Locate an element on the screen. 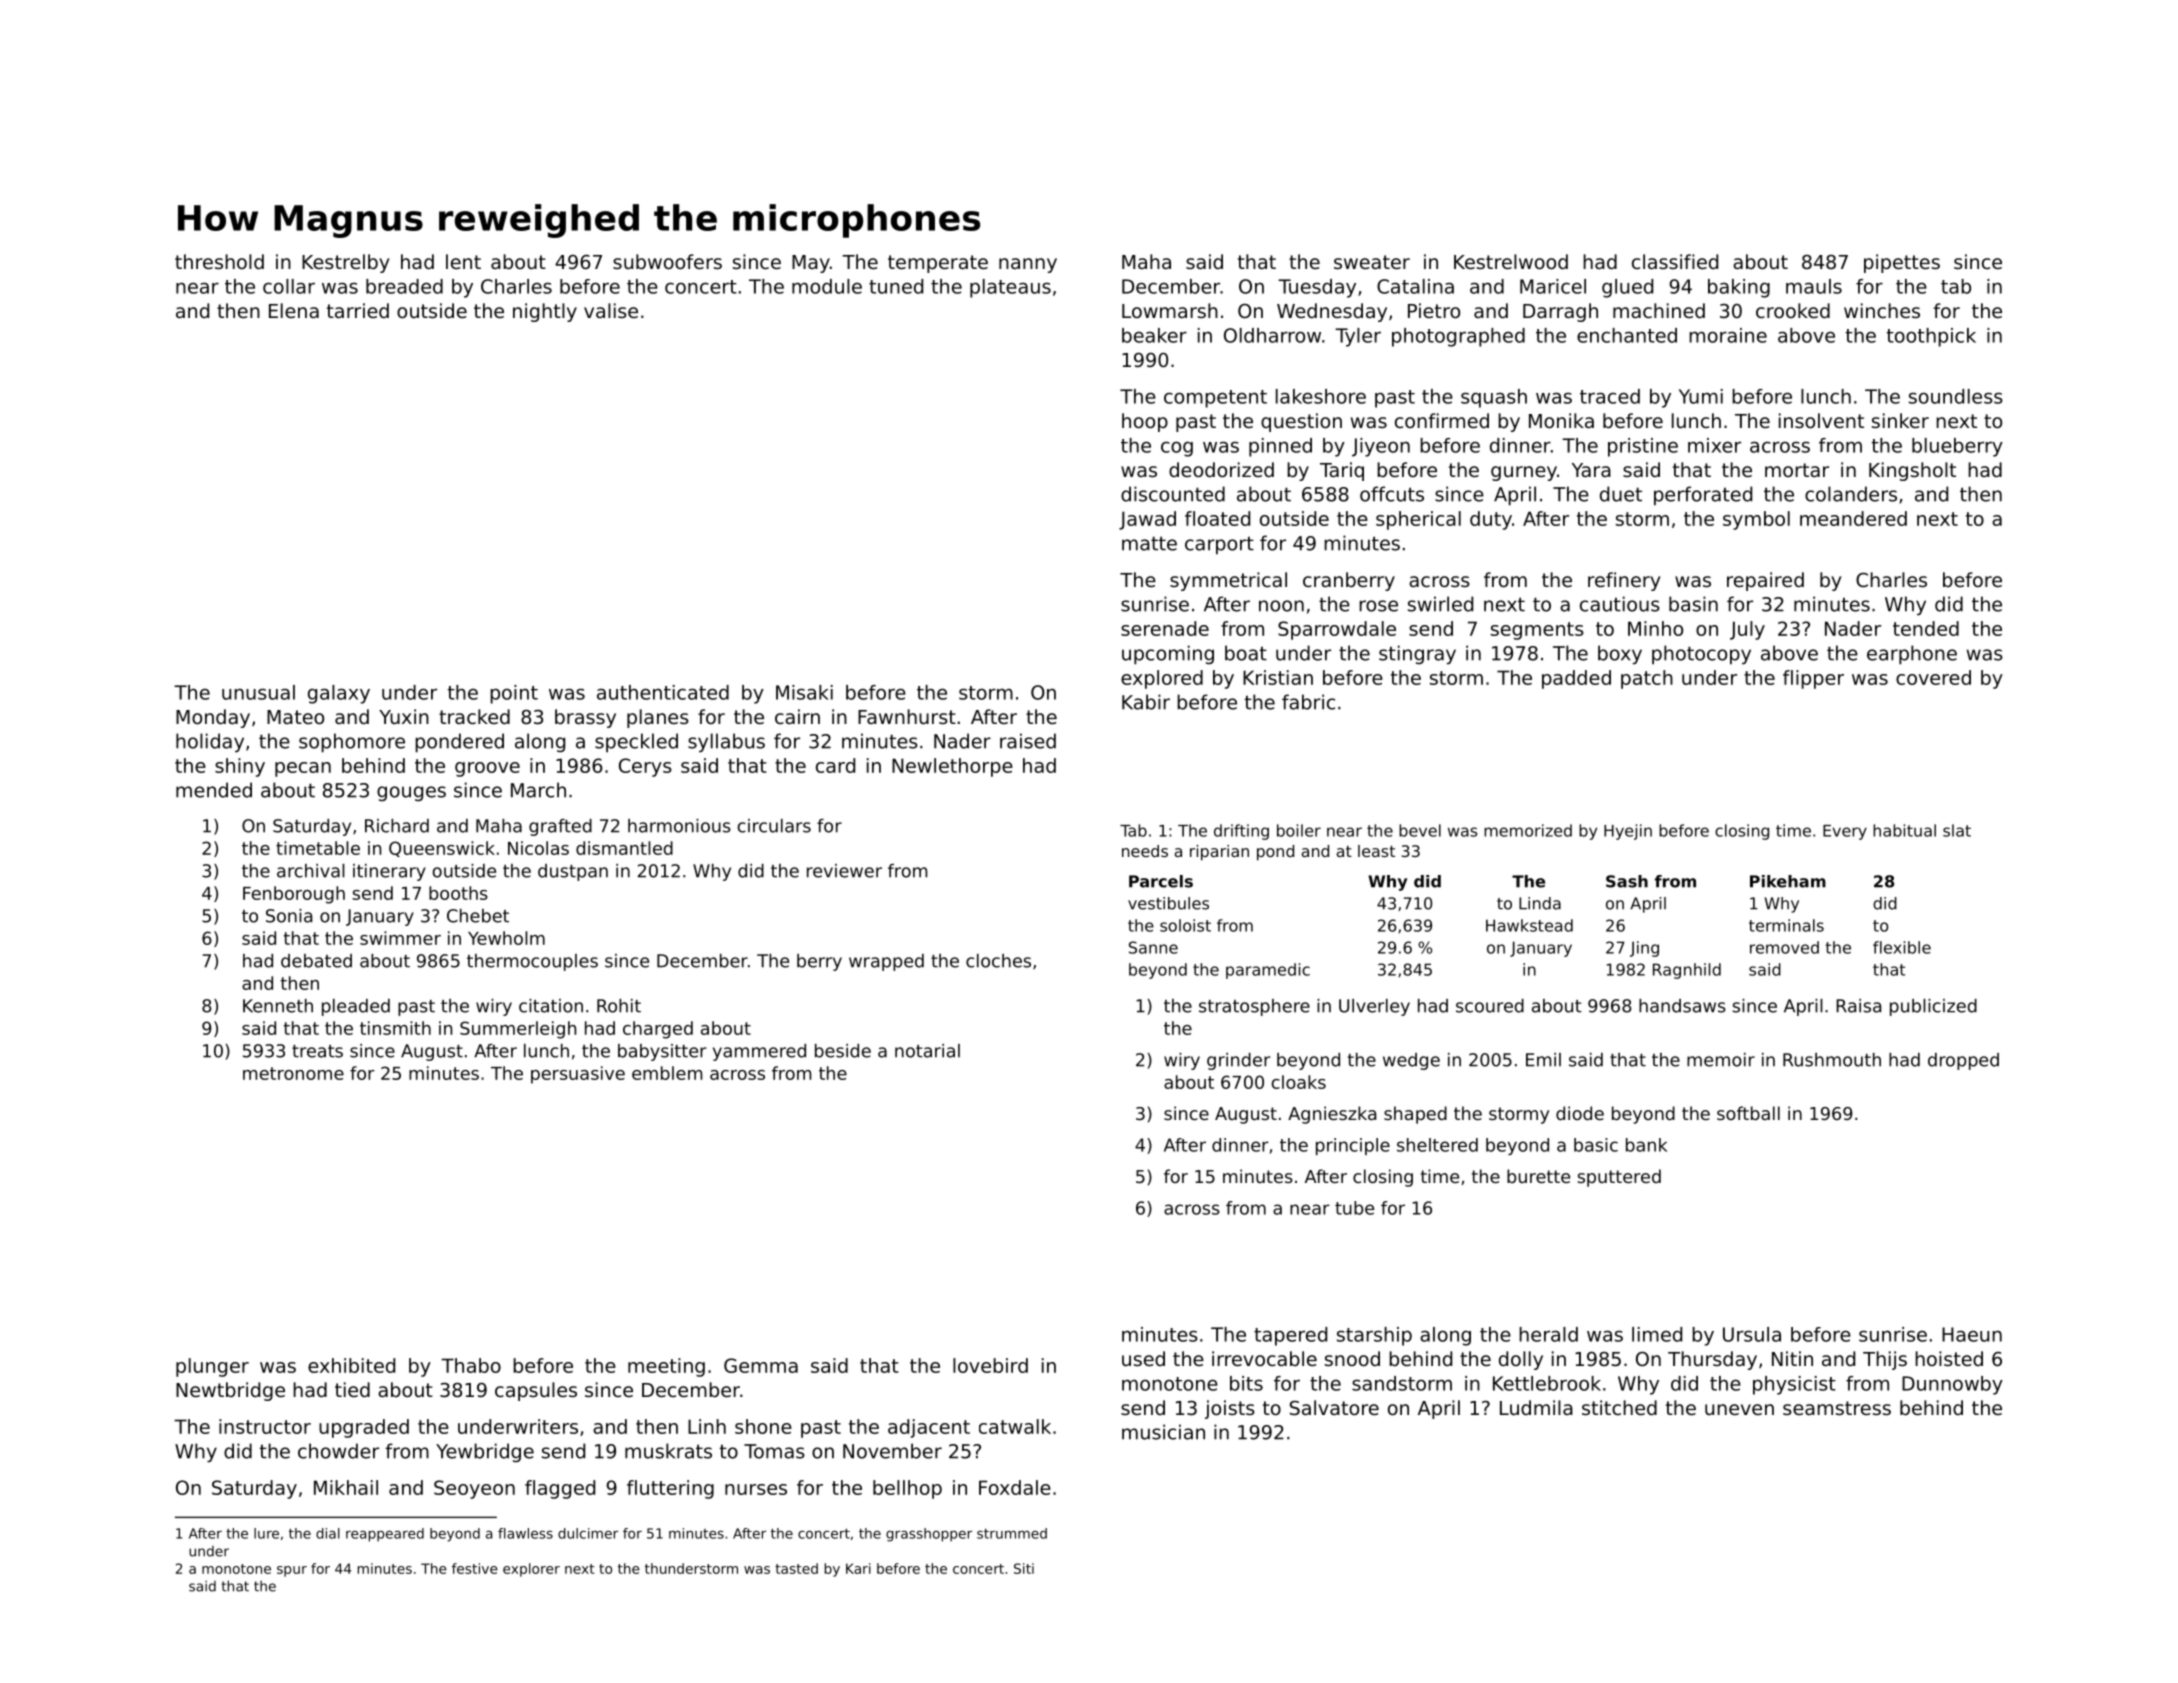 This screenshot has height=1683, width=2178. hoop is located at coordinates (1145, 422).
